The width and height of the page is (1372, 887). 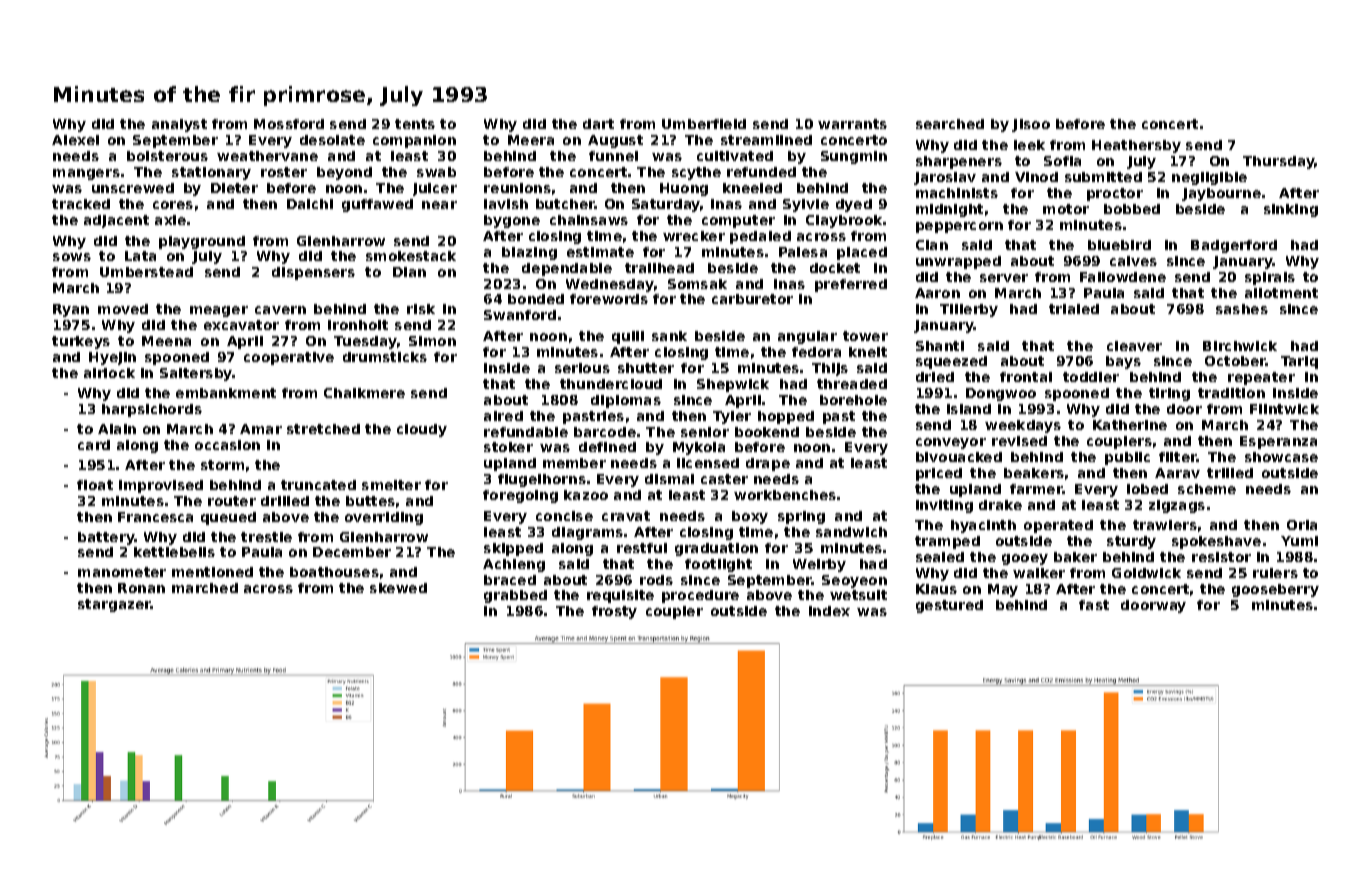 What do you see at coordinates (1209, 178) in the page?
I see `negligible` at bounding box center [1209, 178].
